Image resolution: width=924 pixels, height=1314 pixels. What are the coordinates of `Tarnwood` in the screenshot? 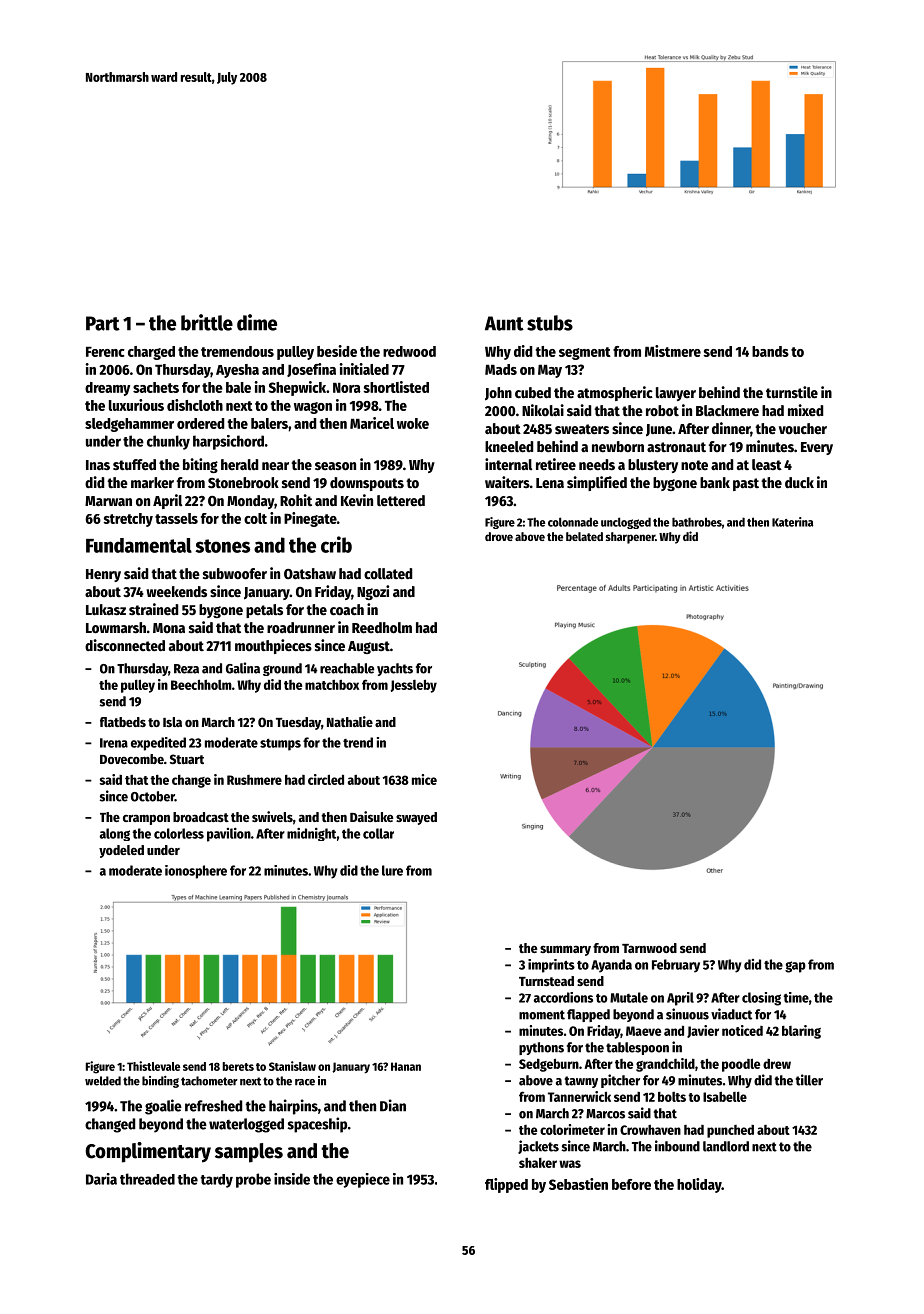 It's located at (649, 948).
